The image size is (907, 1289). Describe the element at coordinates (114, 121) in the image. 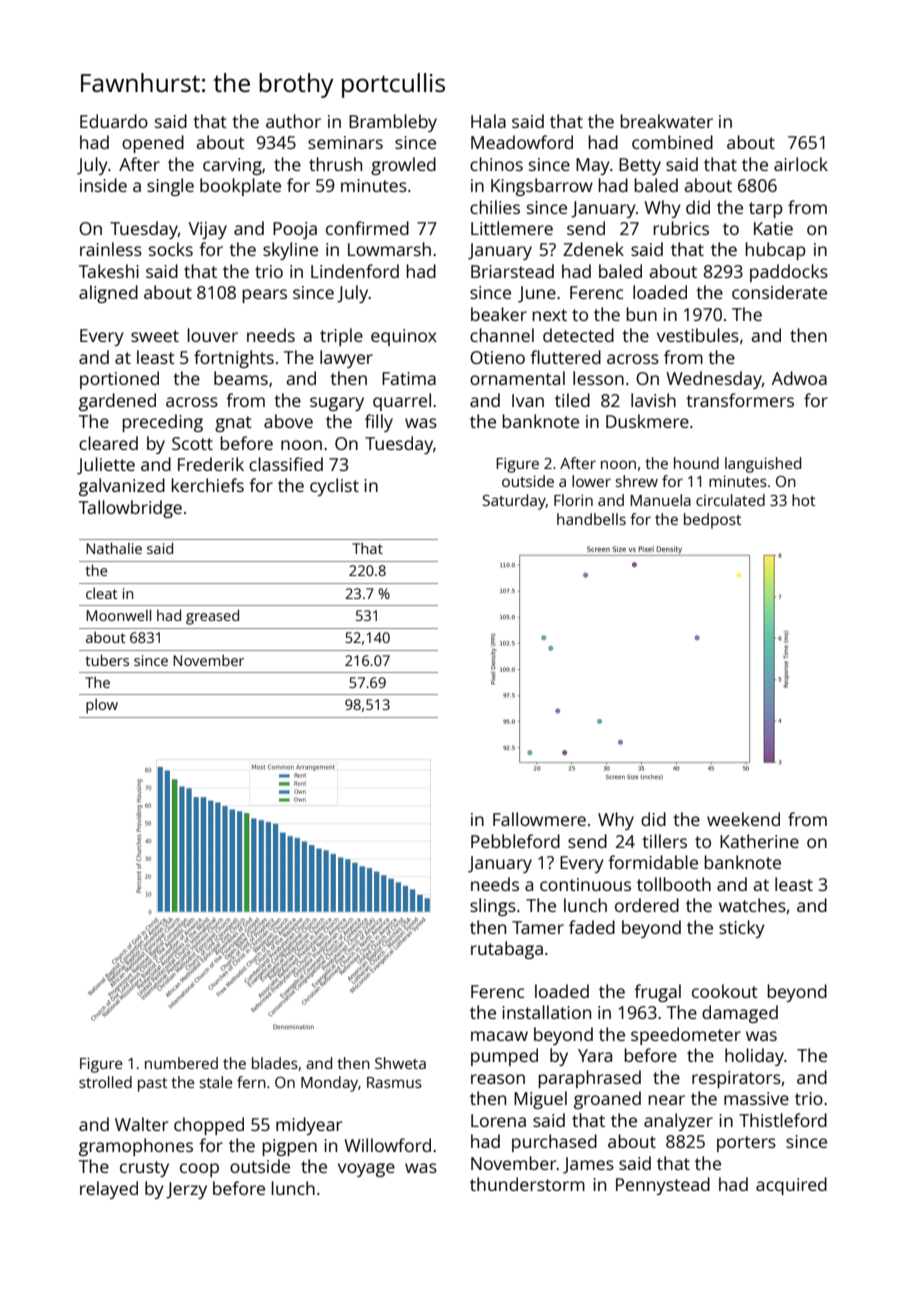

I see `Eduardo` at that location.
